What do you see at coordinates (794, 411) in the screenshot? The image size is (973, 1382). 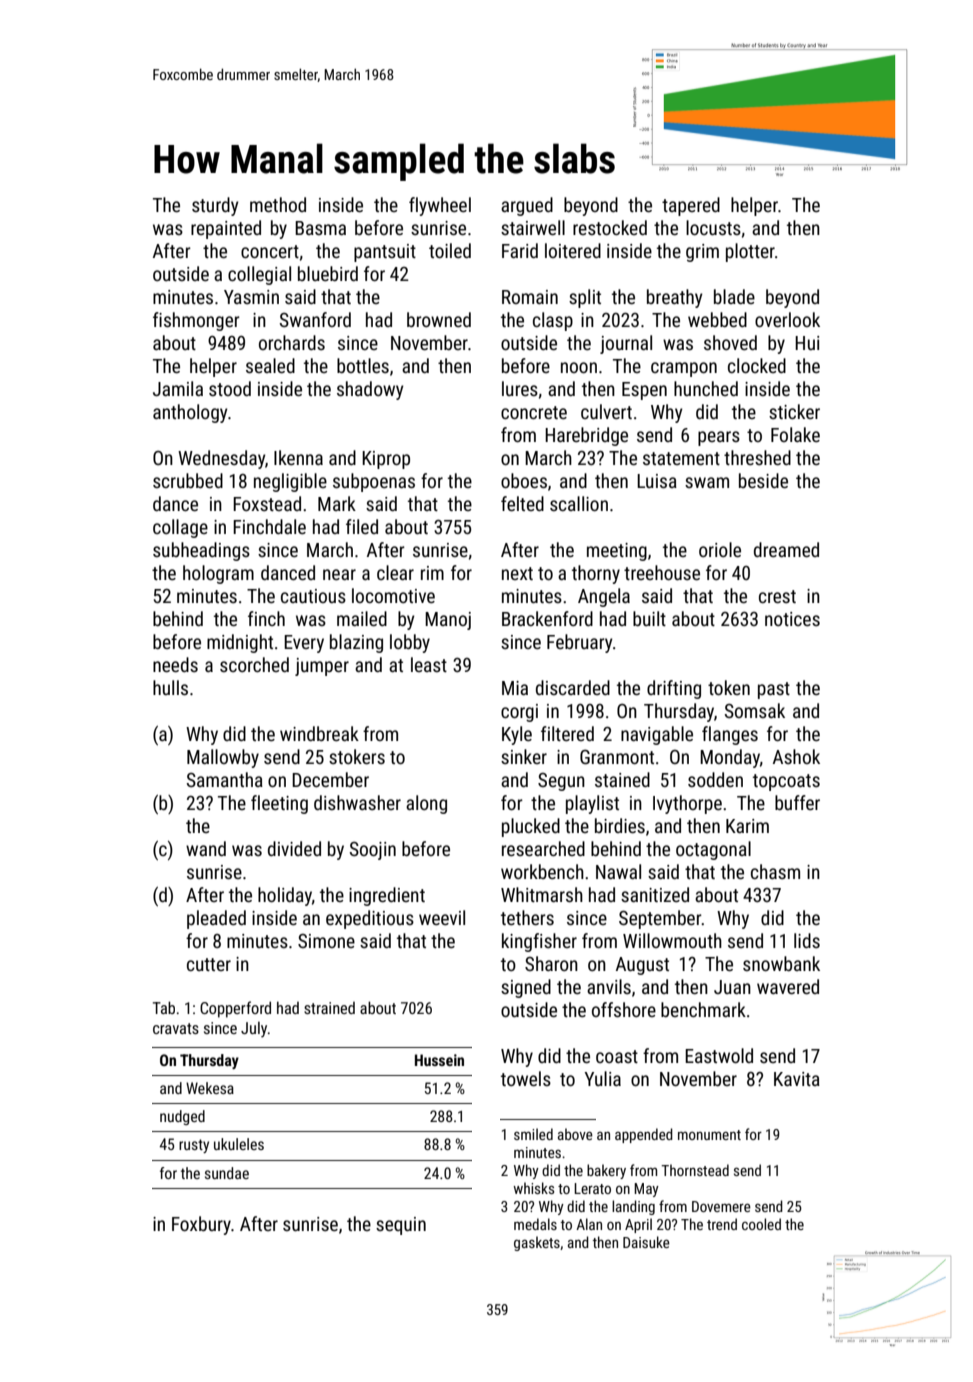 I see `sticker` at bounding box center [794, 411].
